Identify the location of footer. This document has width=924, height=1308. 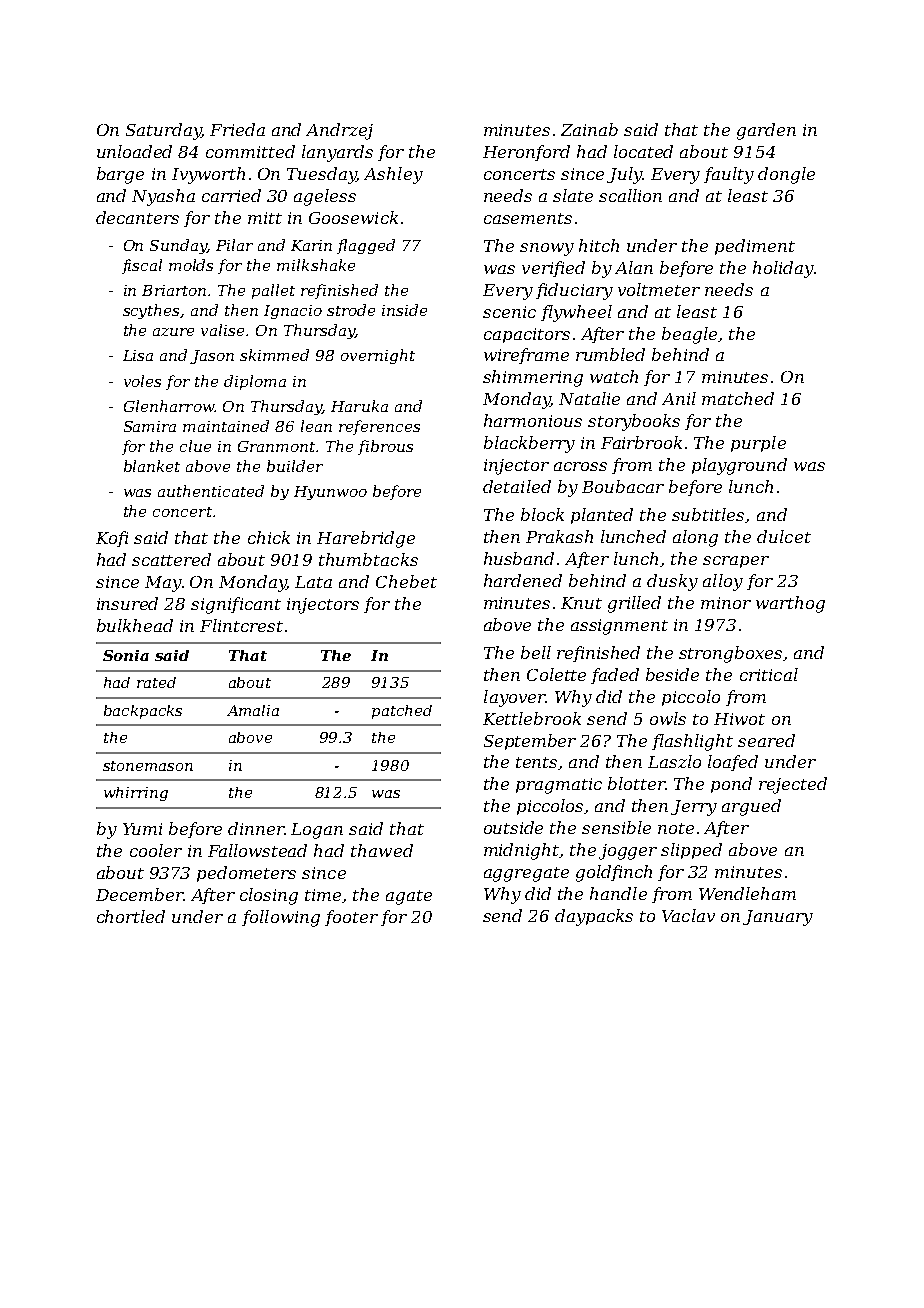
(351, 918).
